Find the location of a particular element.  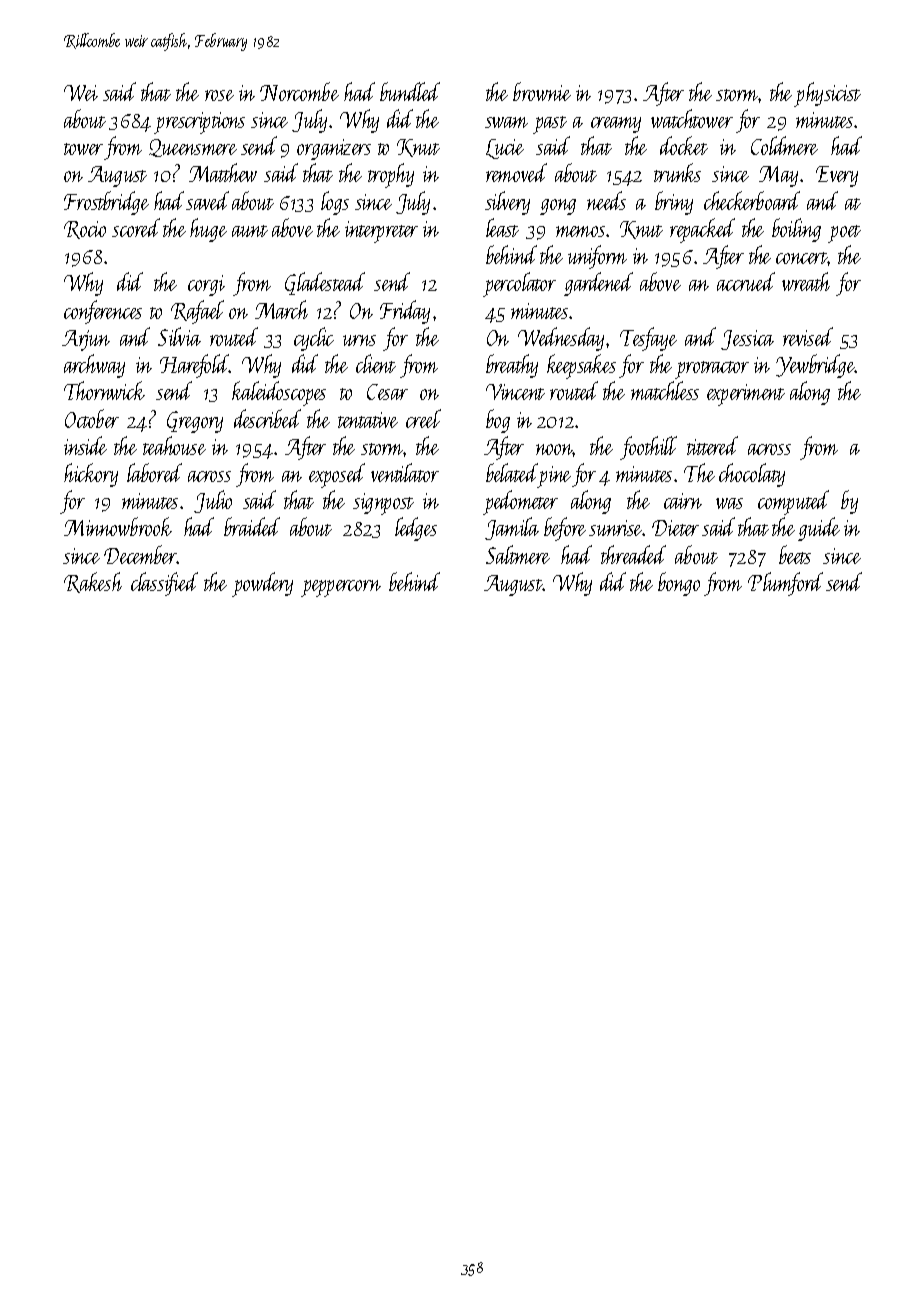

conferences is located at coordinates (103, 312).
